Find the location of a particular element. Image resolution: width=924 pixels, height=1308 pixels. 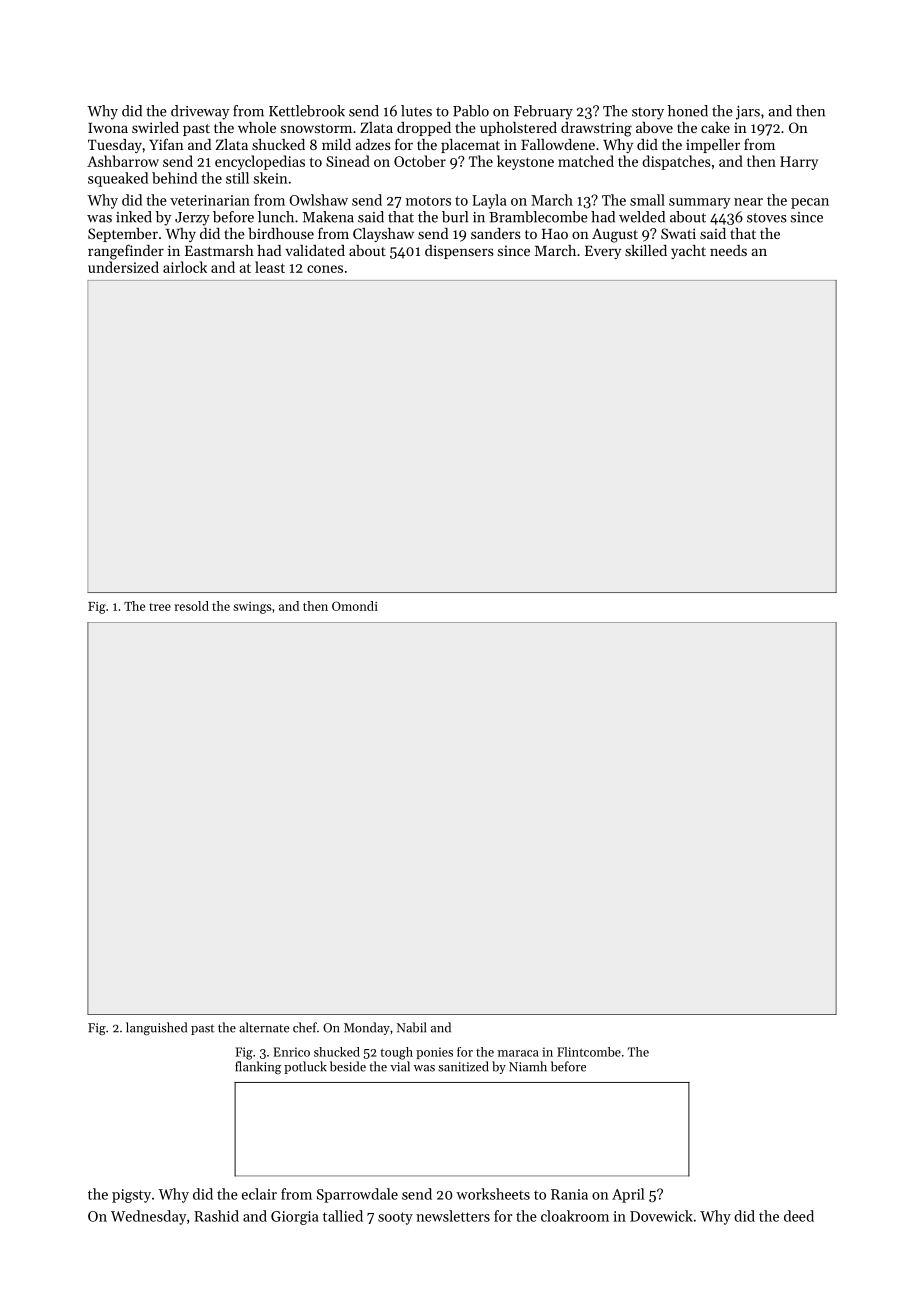

Flintcombe is located at coordinates (589, 1052).
